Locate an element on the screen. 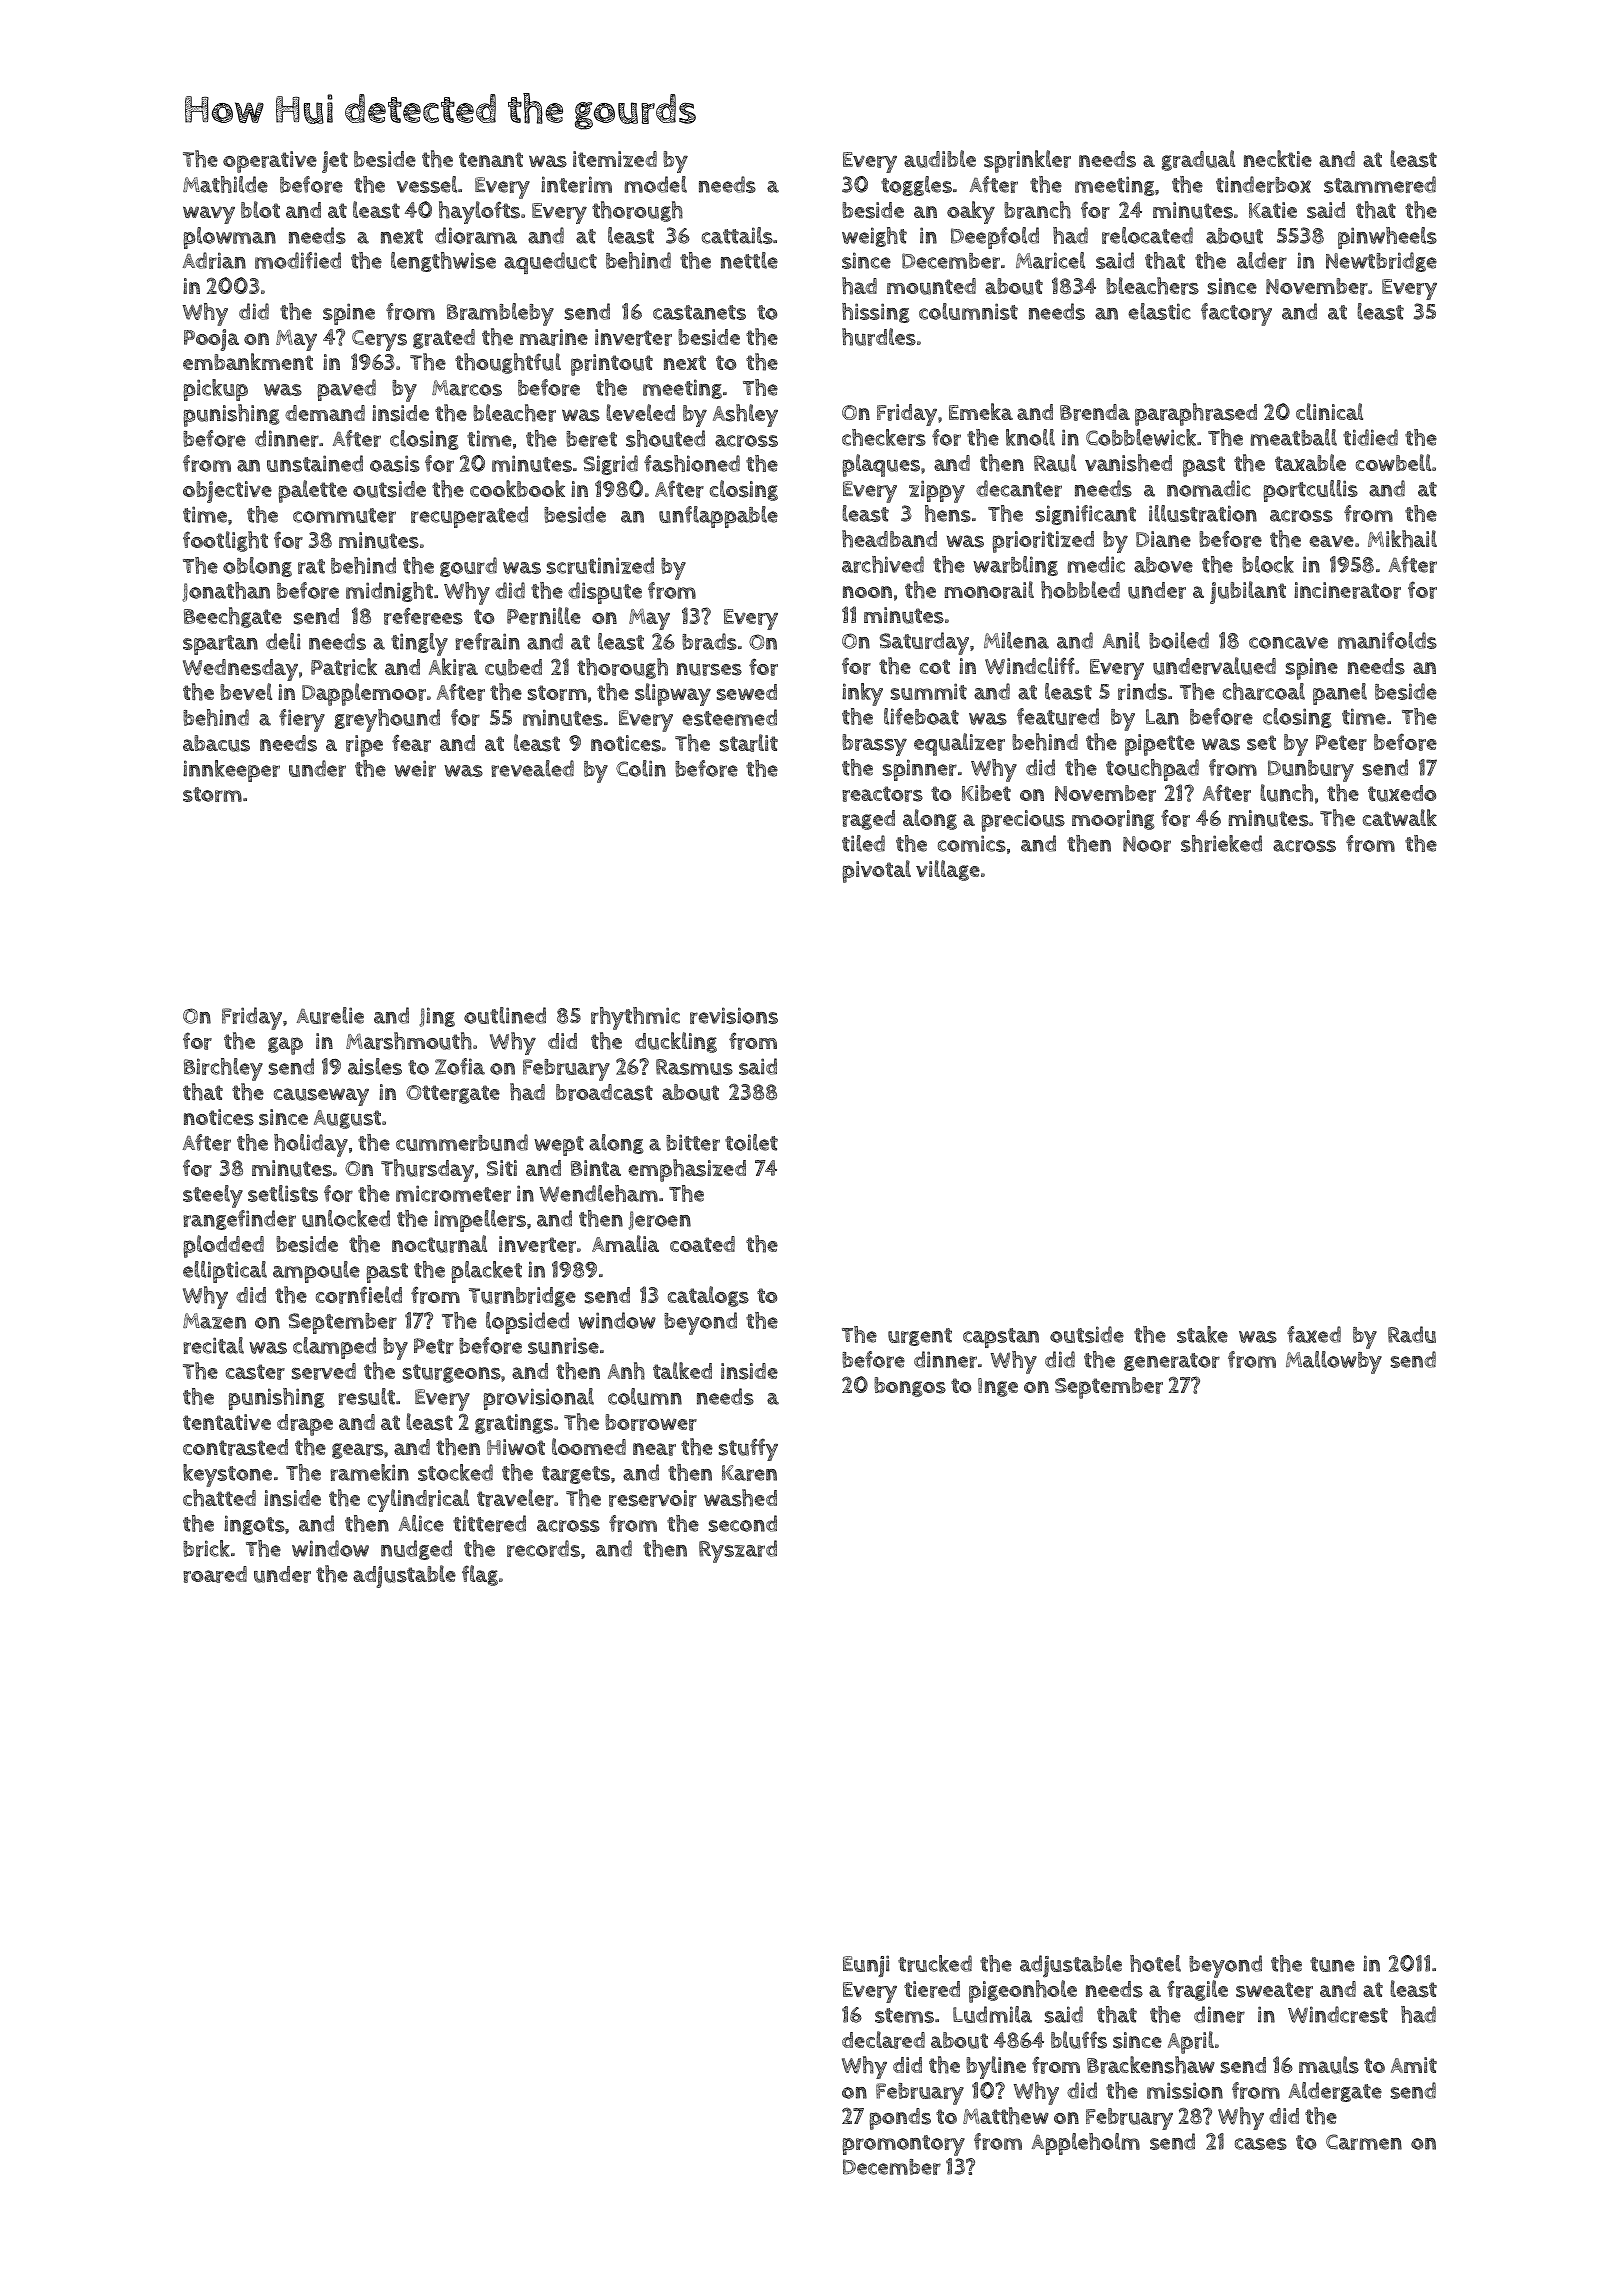 This screenshot has height=2292, width=1620. tuxedo is located at coordinates (1402, 793).
